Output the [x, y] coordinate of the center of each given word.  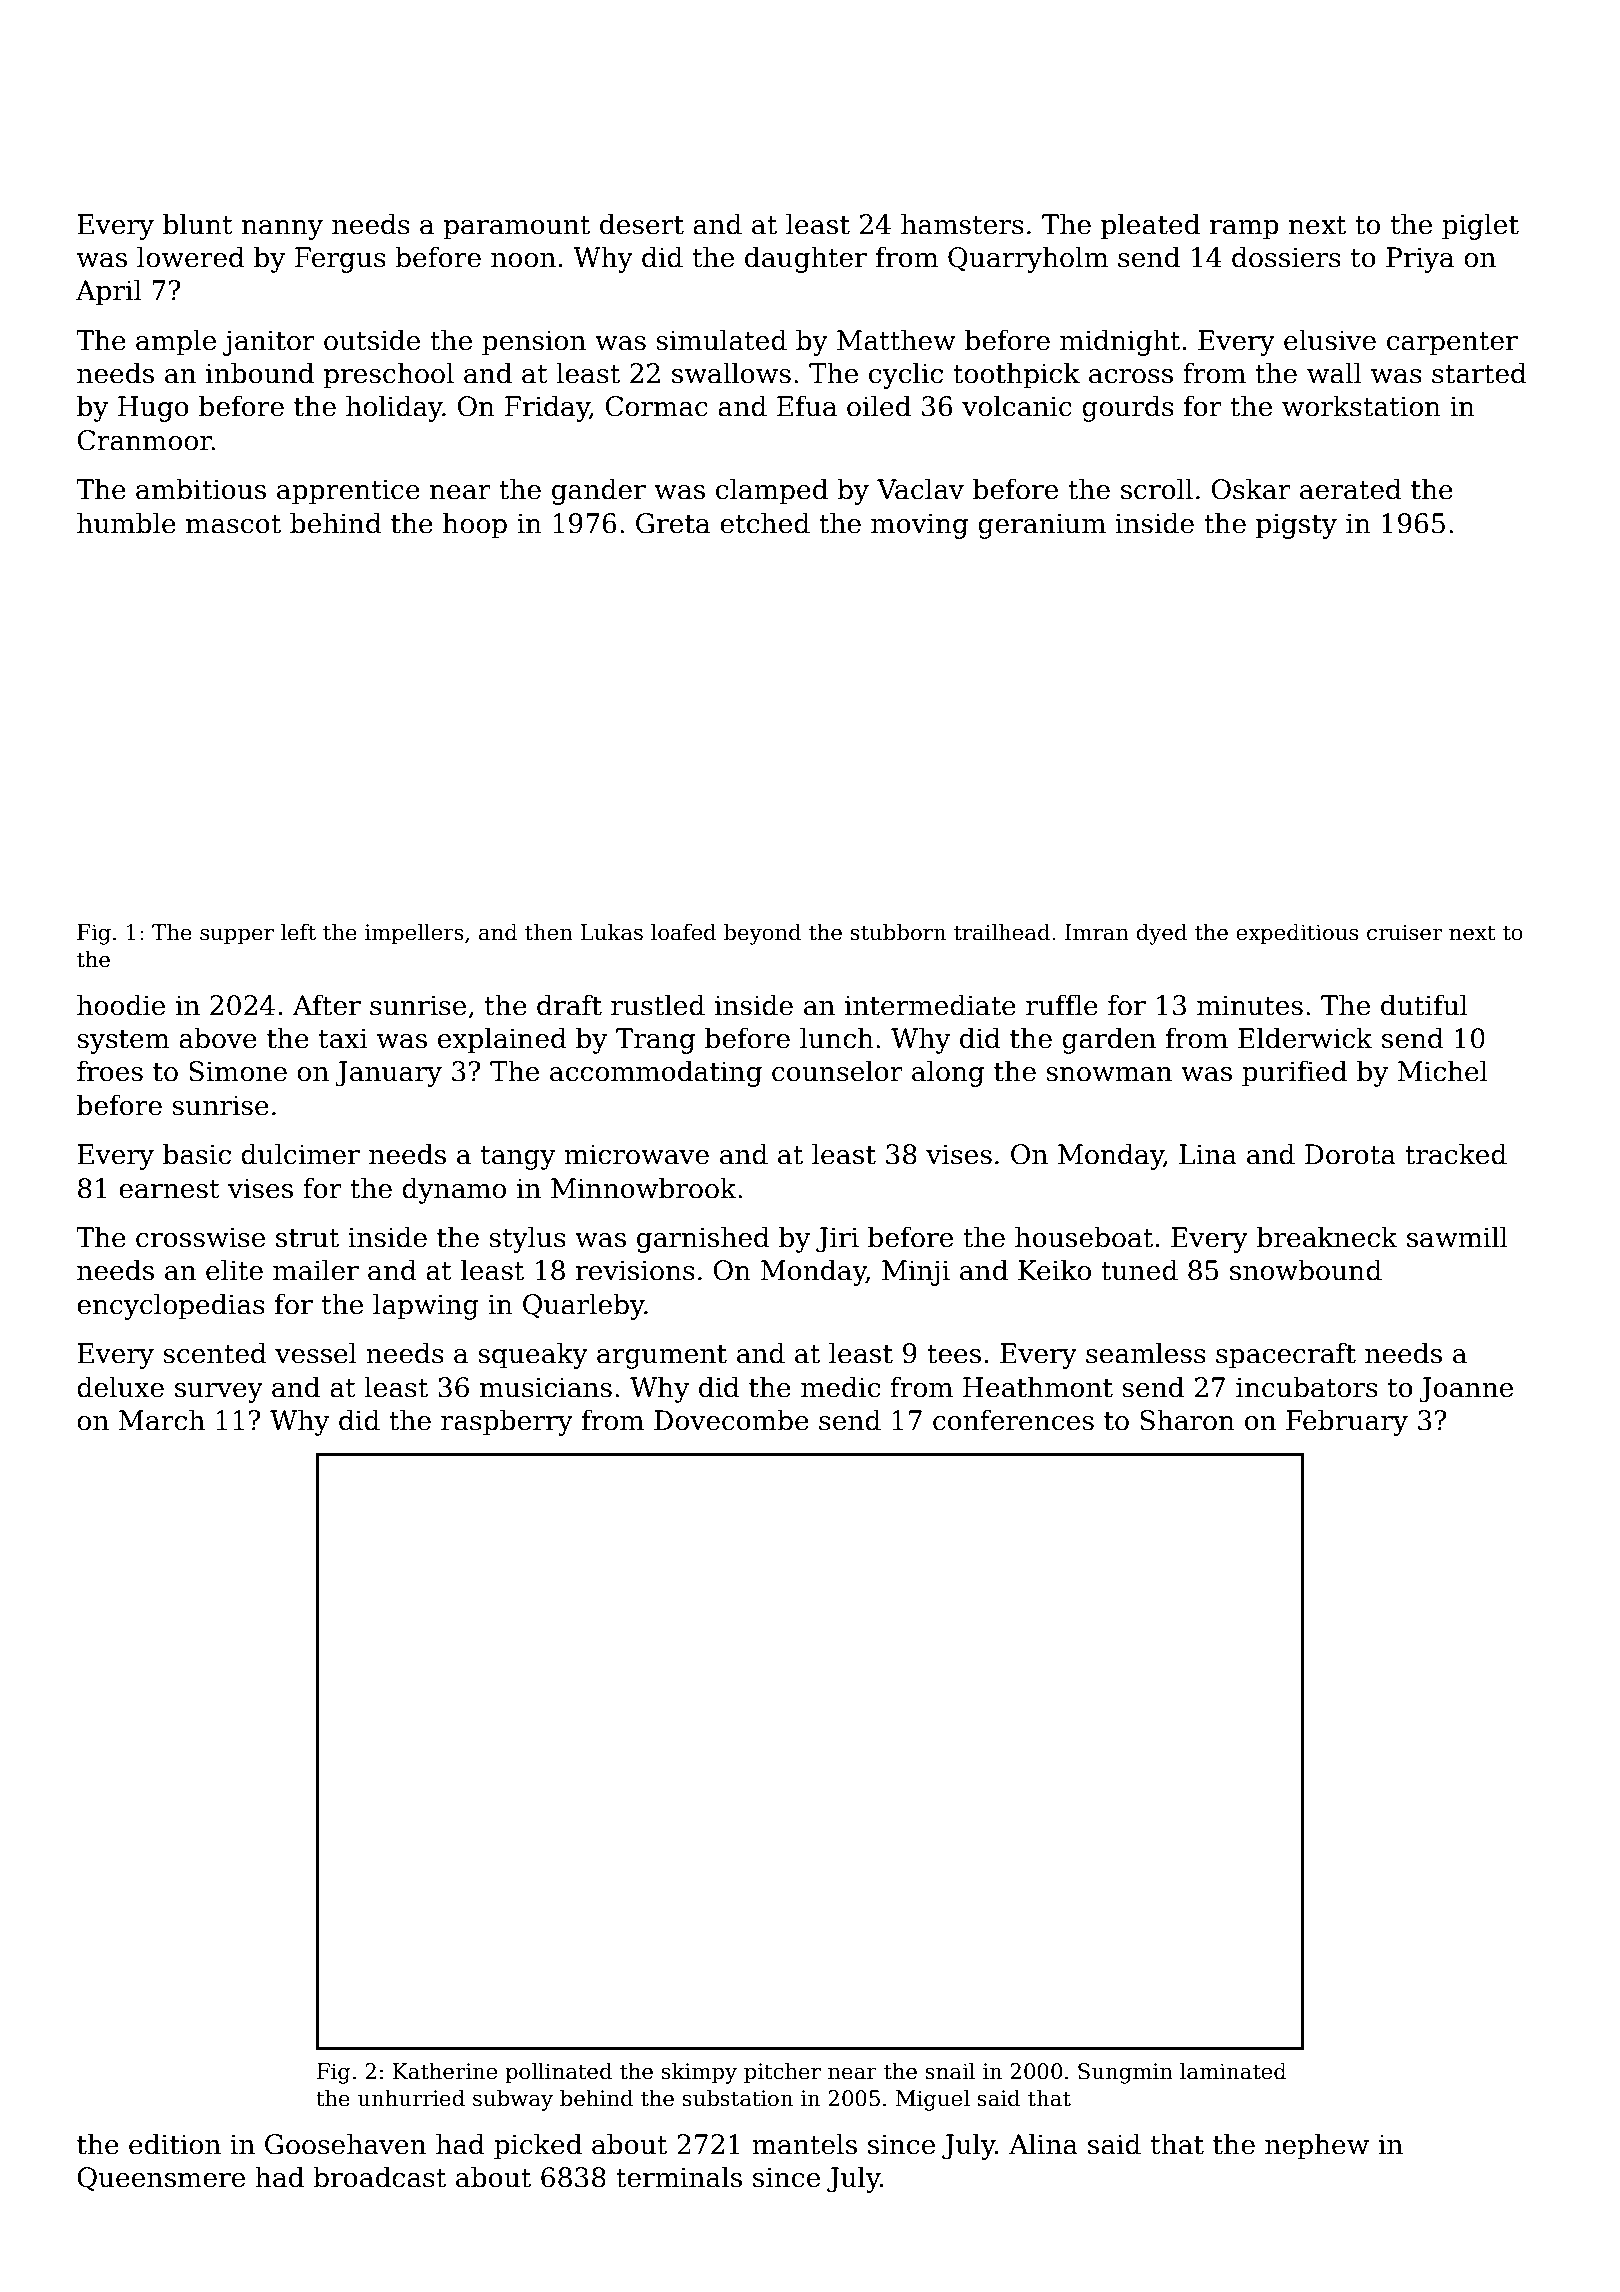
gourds [1128, 408]
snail [950, 2071]
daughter [806, 259]
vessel [316, 1353]
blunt [198, 224]
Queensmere [161, 2179]
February [1347, 1422]
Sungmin [1125, 2073]
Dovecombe [731, 1420]
